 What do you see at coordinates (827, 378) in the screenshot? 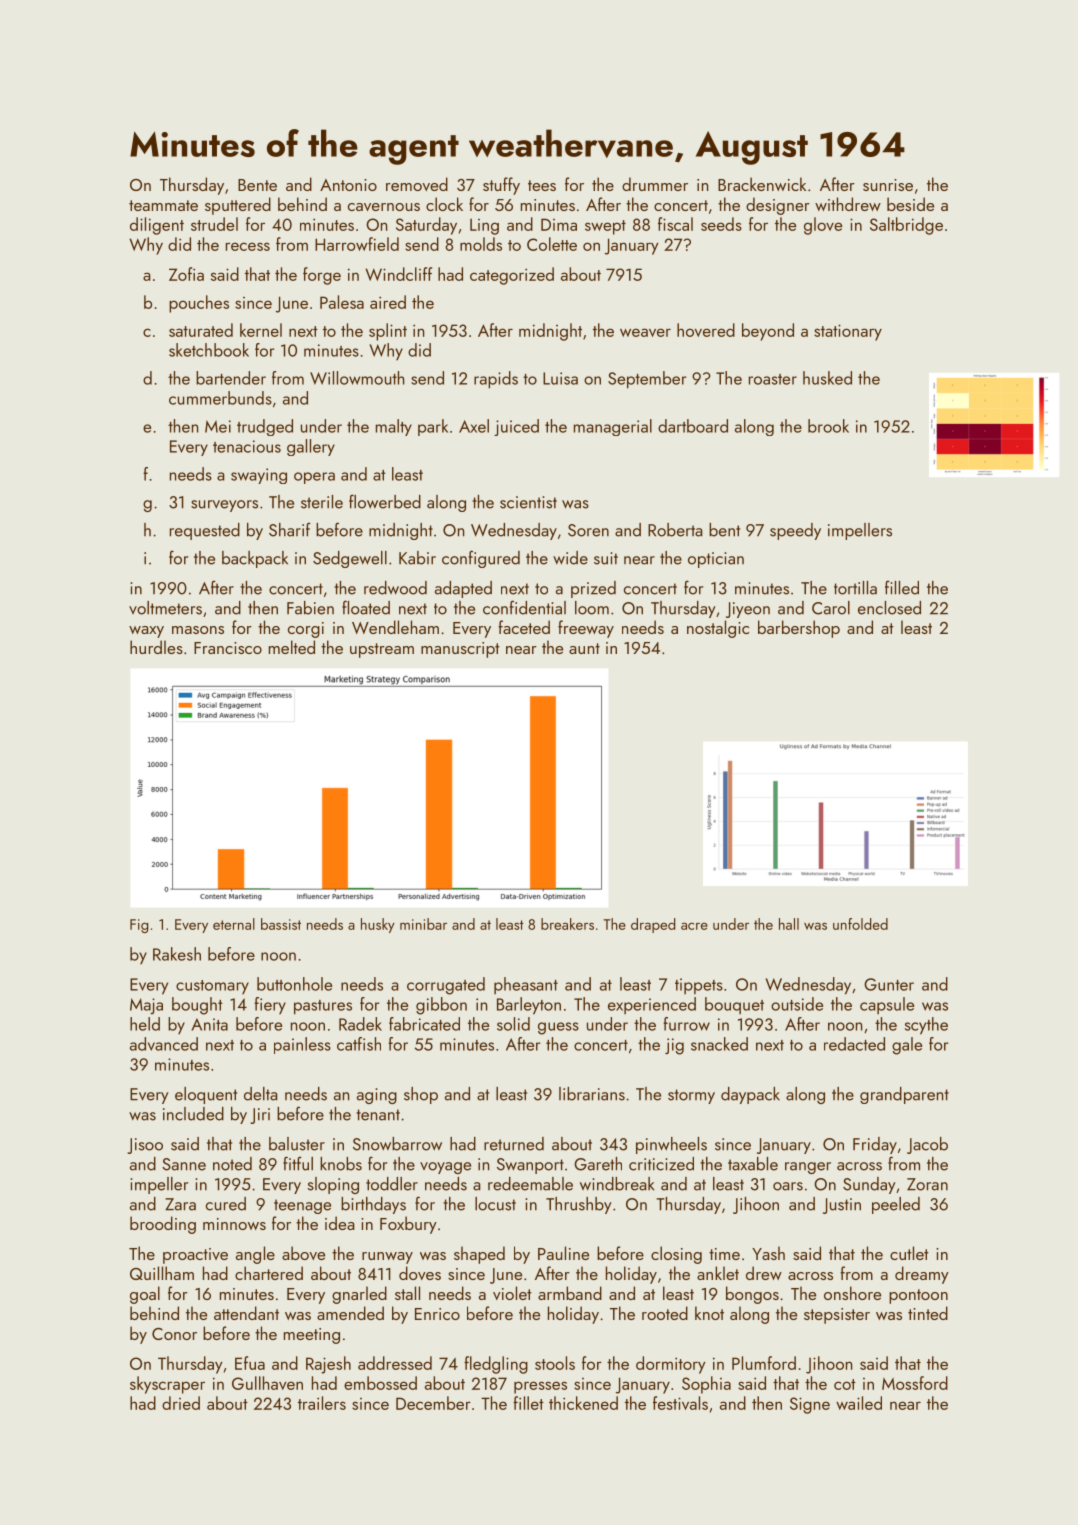
I see `husked` at bounding box center [827, 378].
